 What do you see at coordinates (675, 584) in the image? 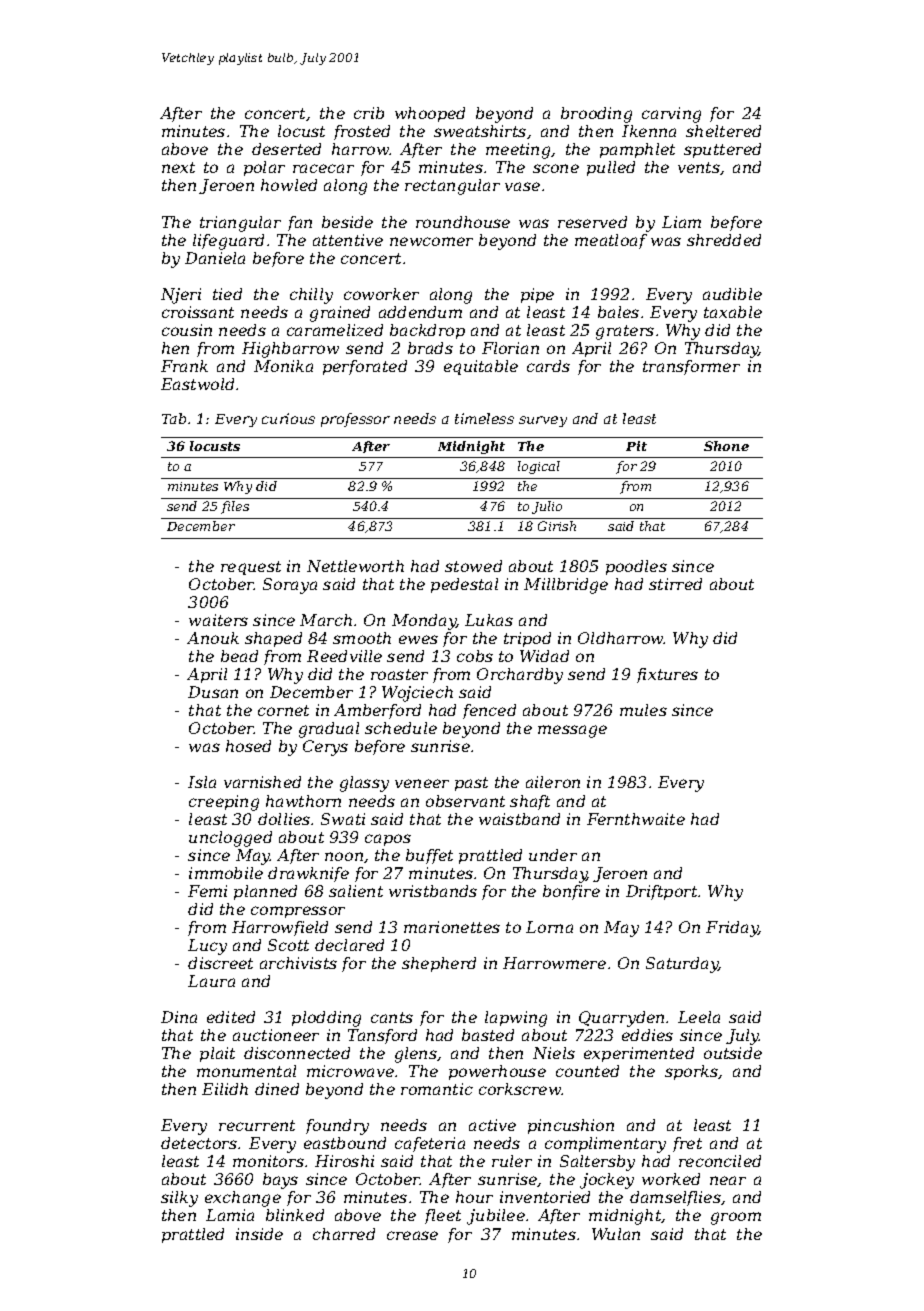
I see `stirred` at bounding box center [675, 584].
